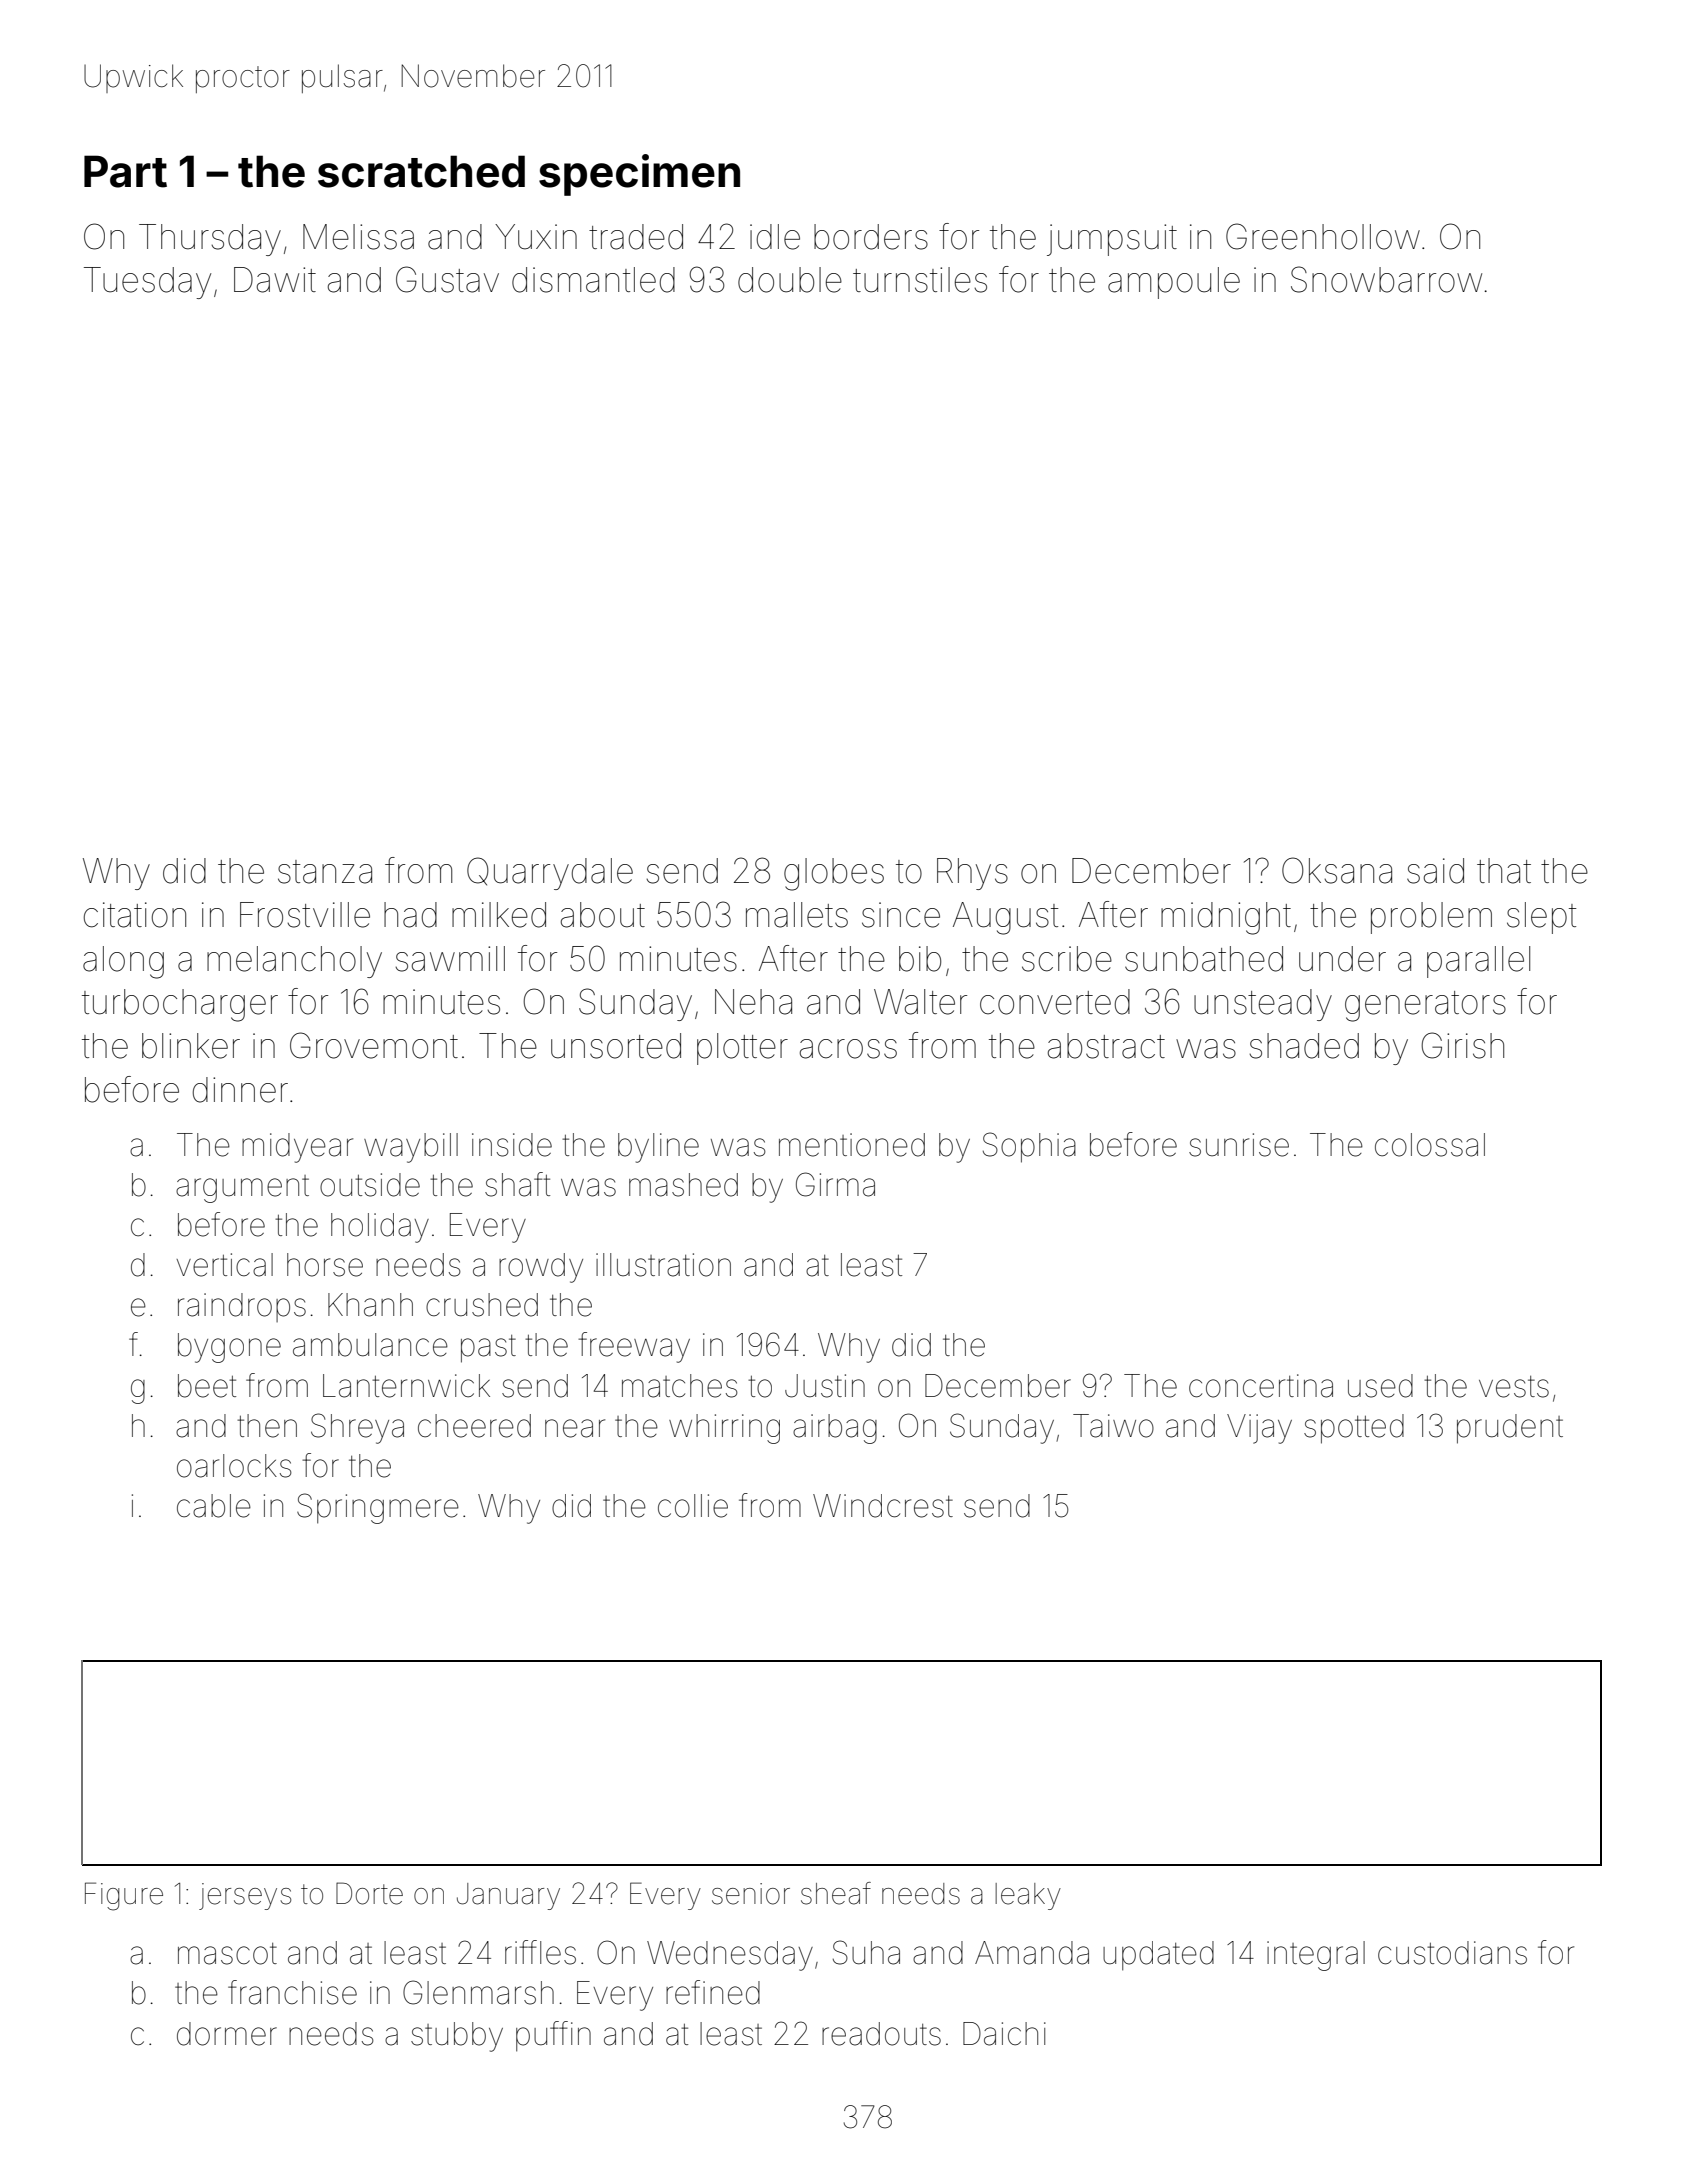 The height and width of the screenshot is (2178, 1683). I want to click on jumpsuit, so click(1112, 240).
